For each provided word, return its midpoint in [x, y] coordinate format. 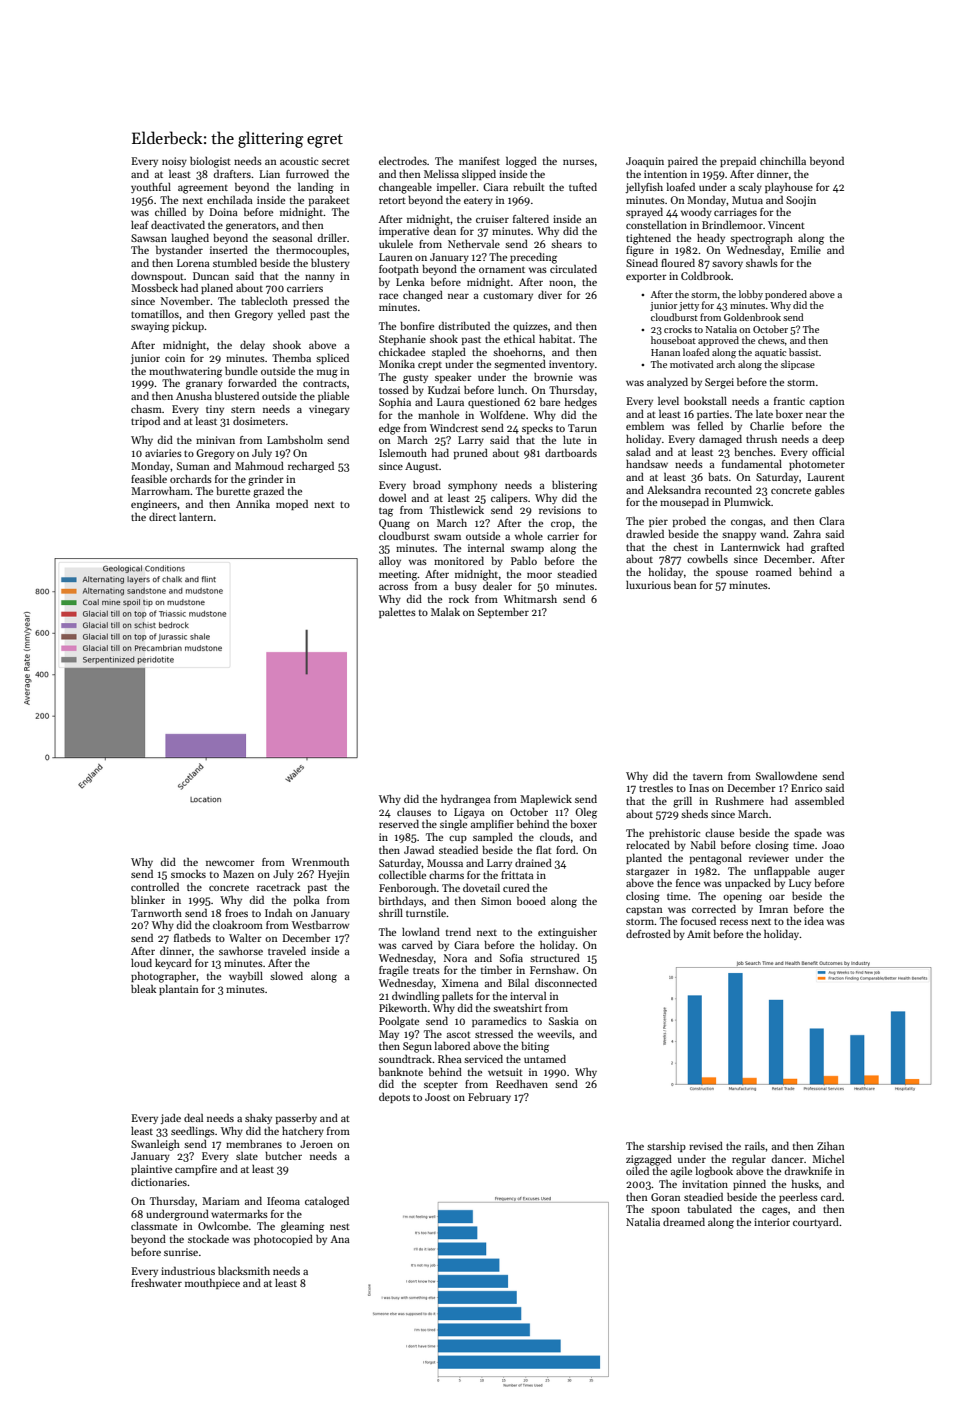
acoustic [299, 161]
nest [340, 1226]
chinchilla [783, 160]
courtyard [816, 1223]
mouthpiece [212, 1283]
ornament [502, 269]
